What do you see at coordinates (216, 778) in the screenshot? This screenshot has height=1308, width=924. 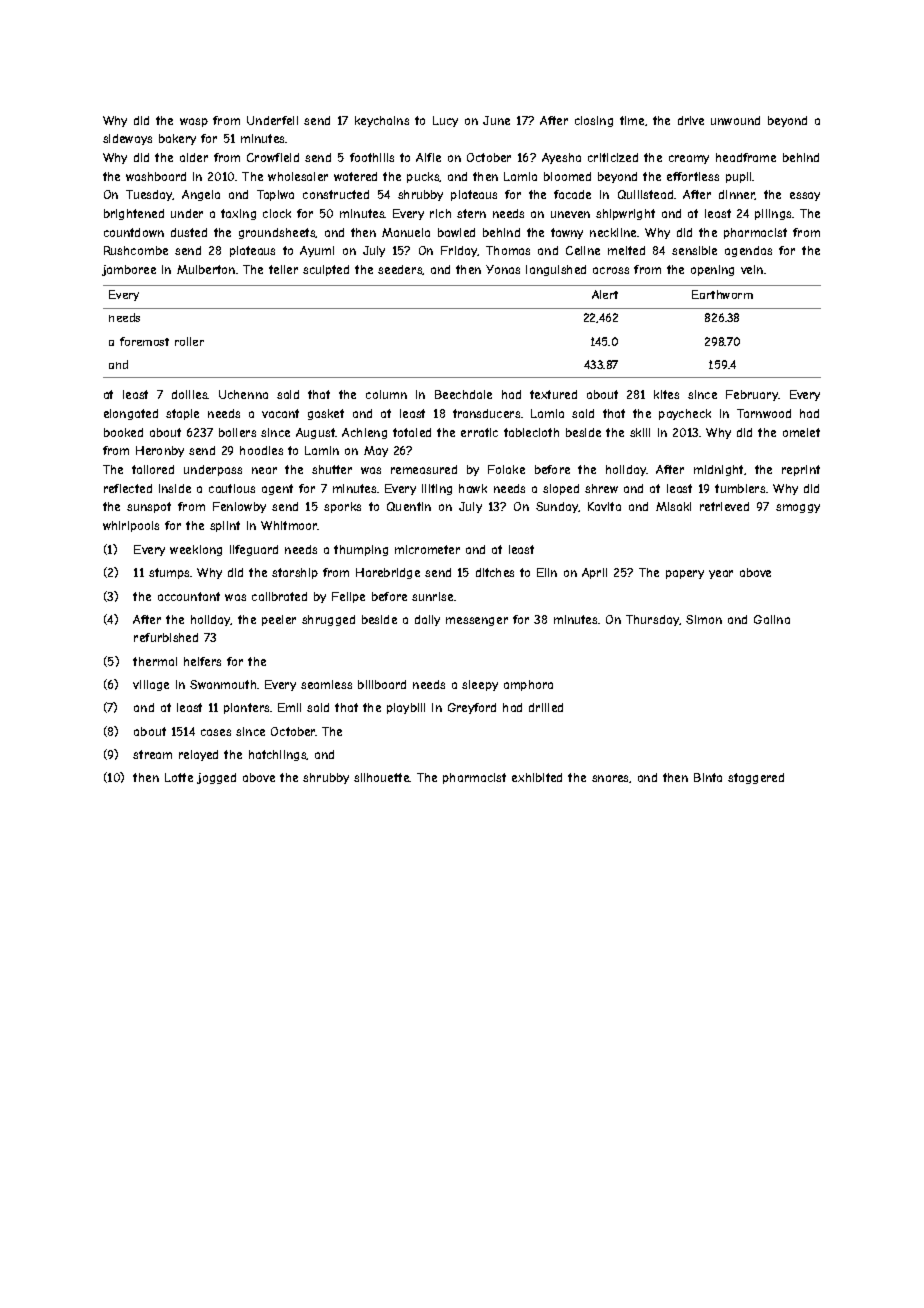 I see `jogged` at bounding box center [216, 778].
